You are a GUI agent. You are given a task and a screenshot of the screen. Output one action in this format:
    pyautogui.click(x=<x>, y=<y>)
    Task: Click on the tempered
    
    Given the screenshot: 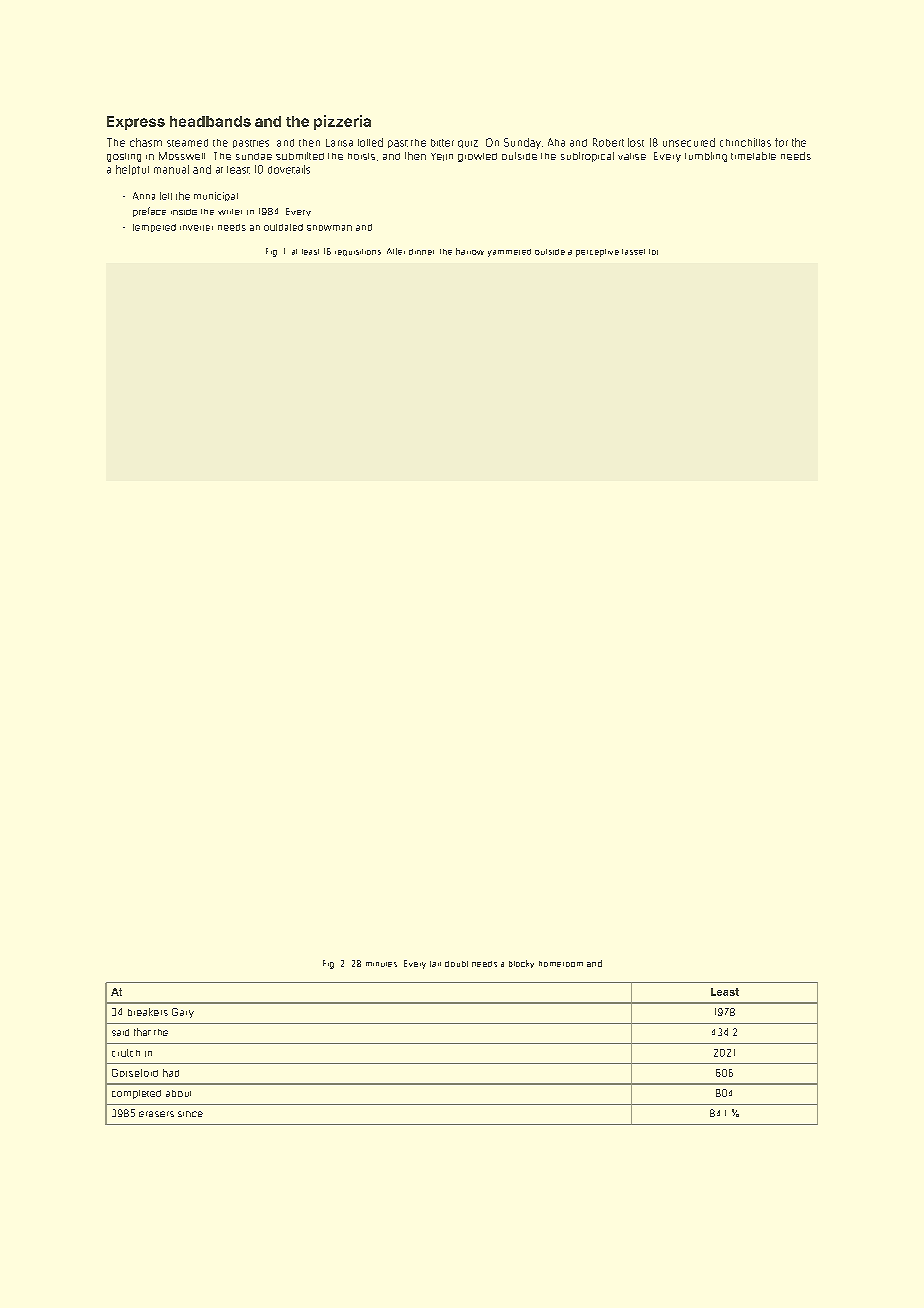 What is the action you would take?
    pyautogui.click(x=154, y=228)
